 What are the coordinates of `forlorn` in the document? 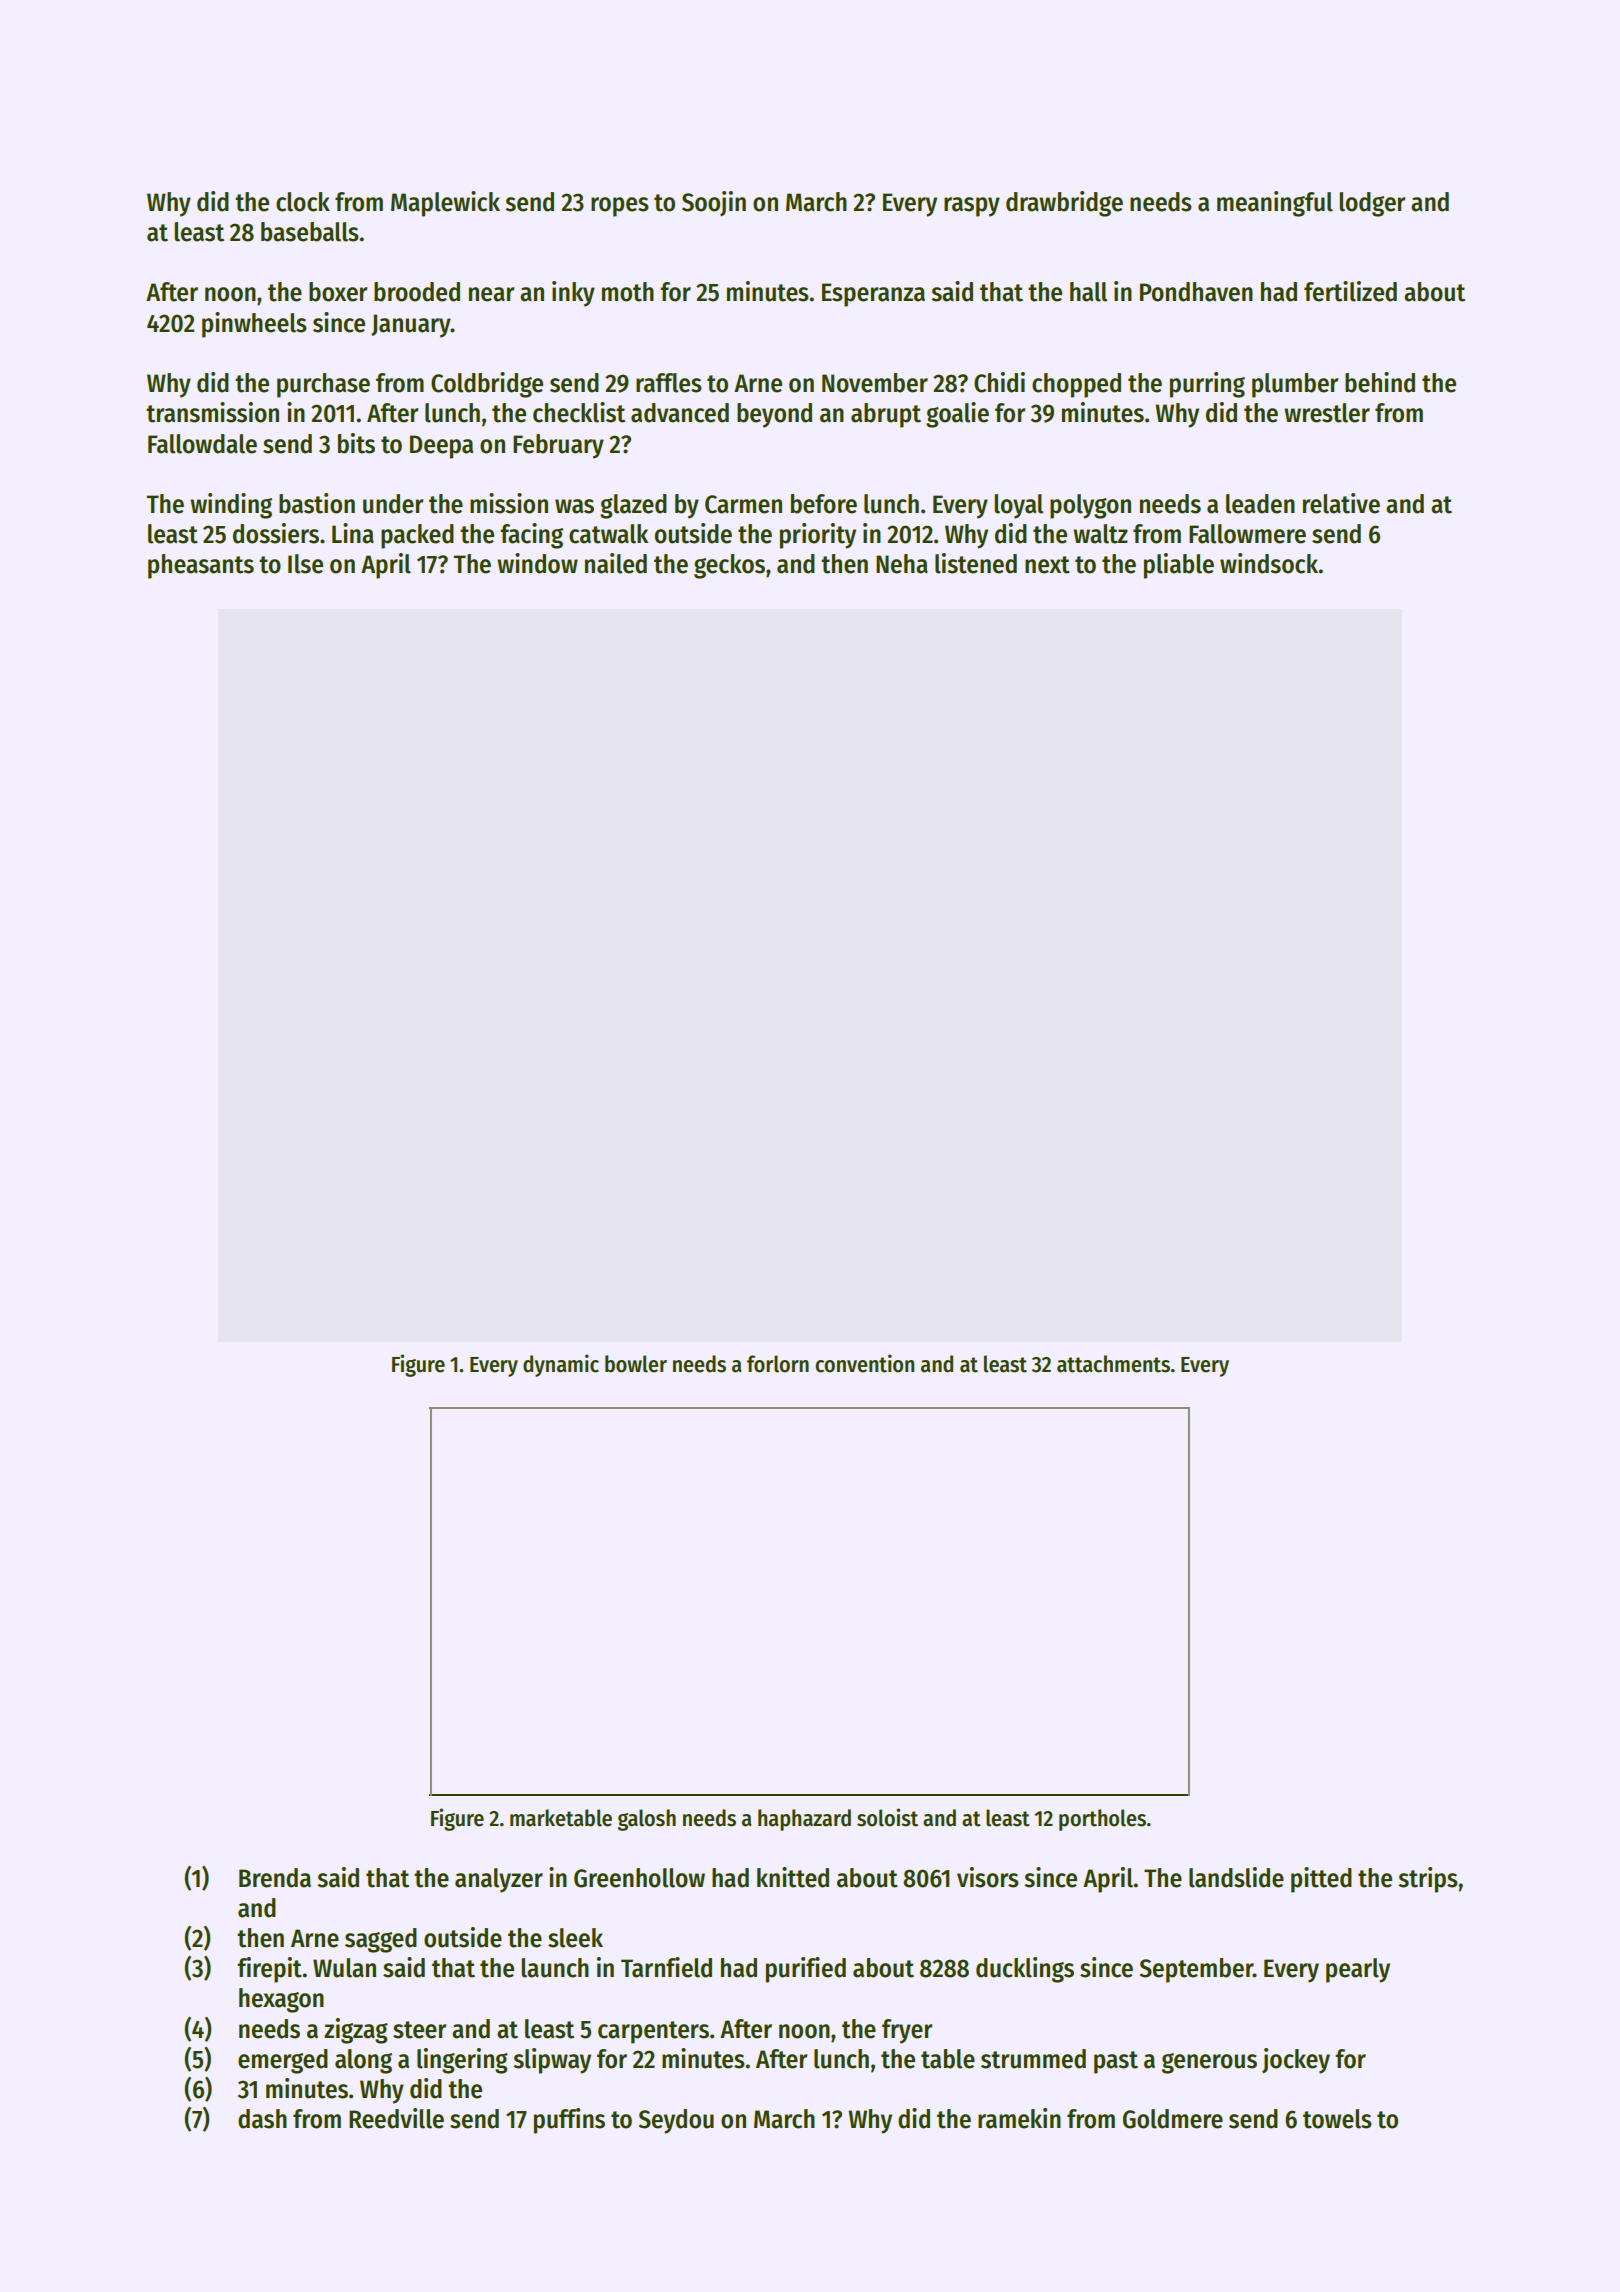 It's located at (778, 1364).
